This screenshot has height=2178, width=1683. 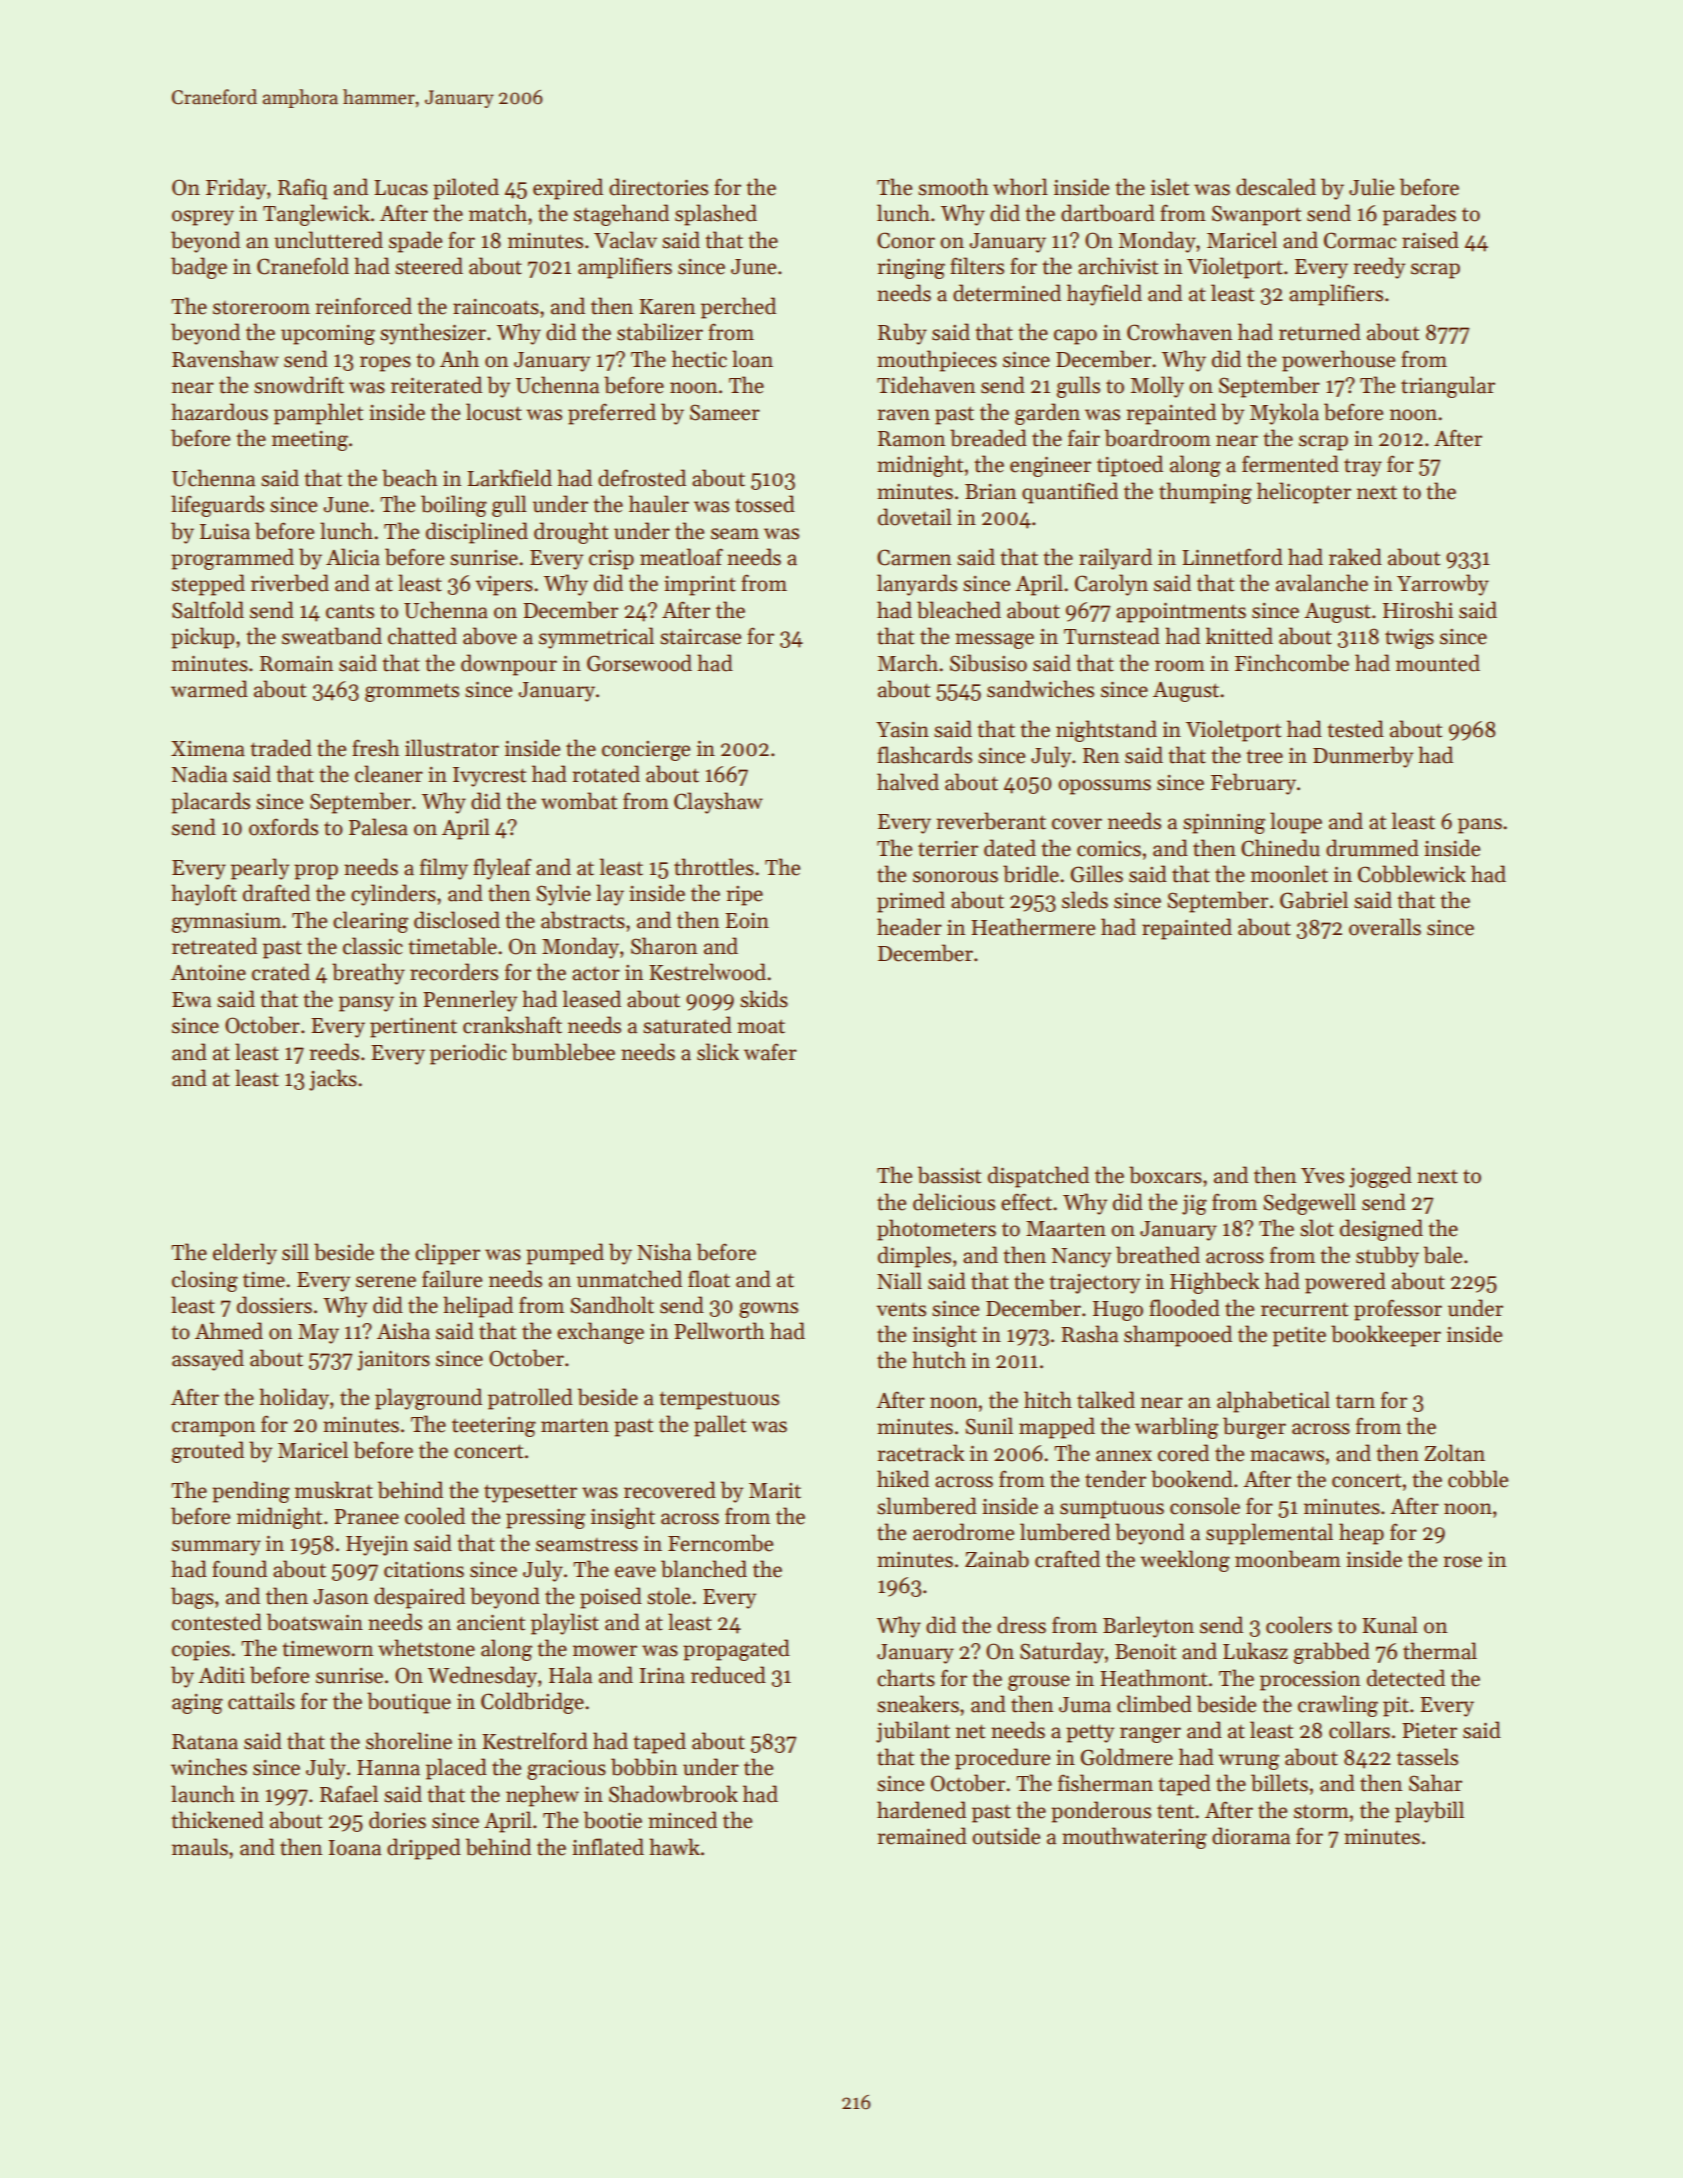 What do you see at coordinates (1111, 585) in the screenshot?
I see `Carolyn` at bounding box center [1111, 585].
